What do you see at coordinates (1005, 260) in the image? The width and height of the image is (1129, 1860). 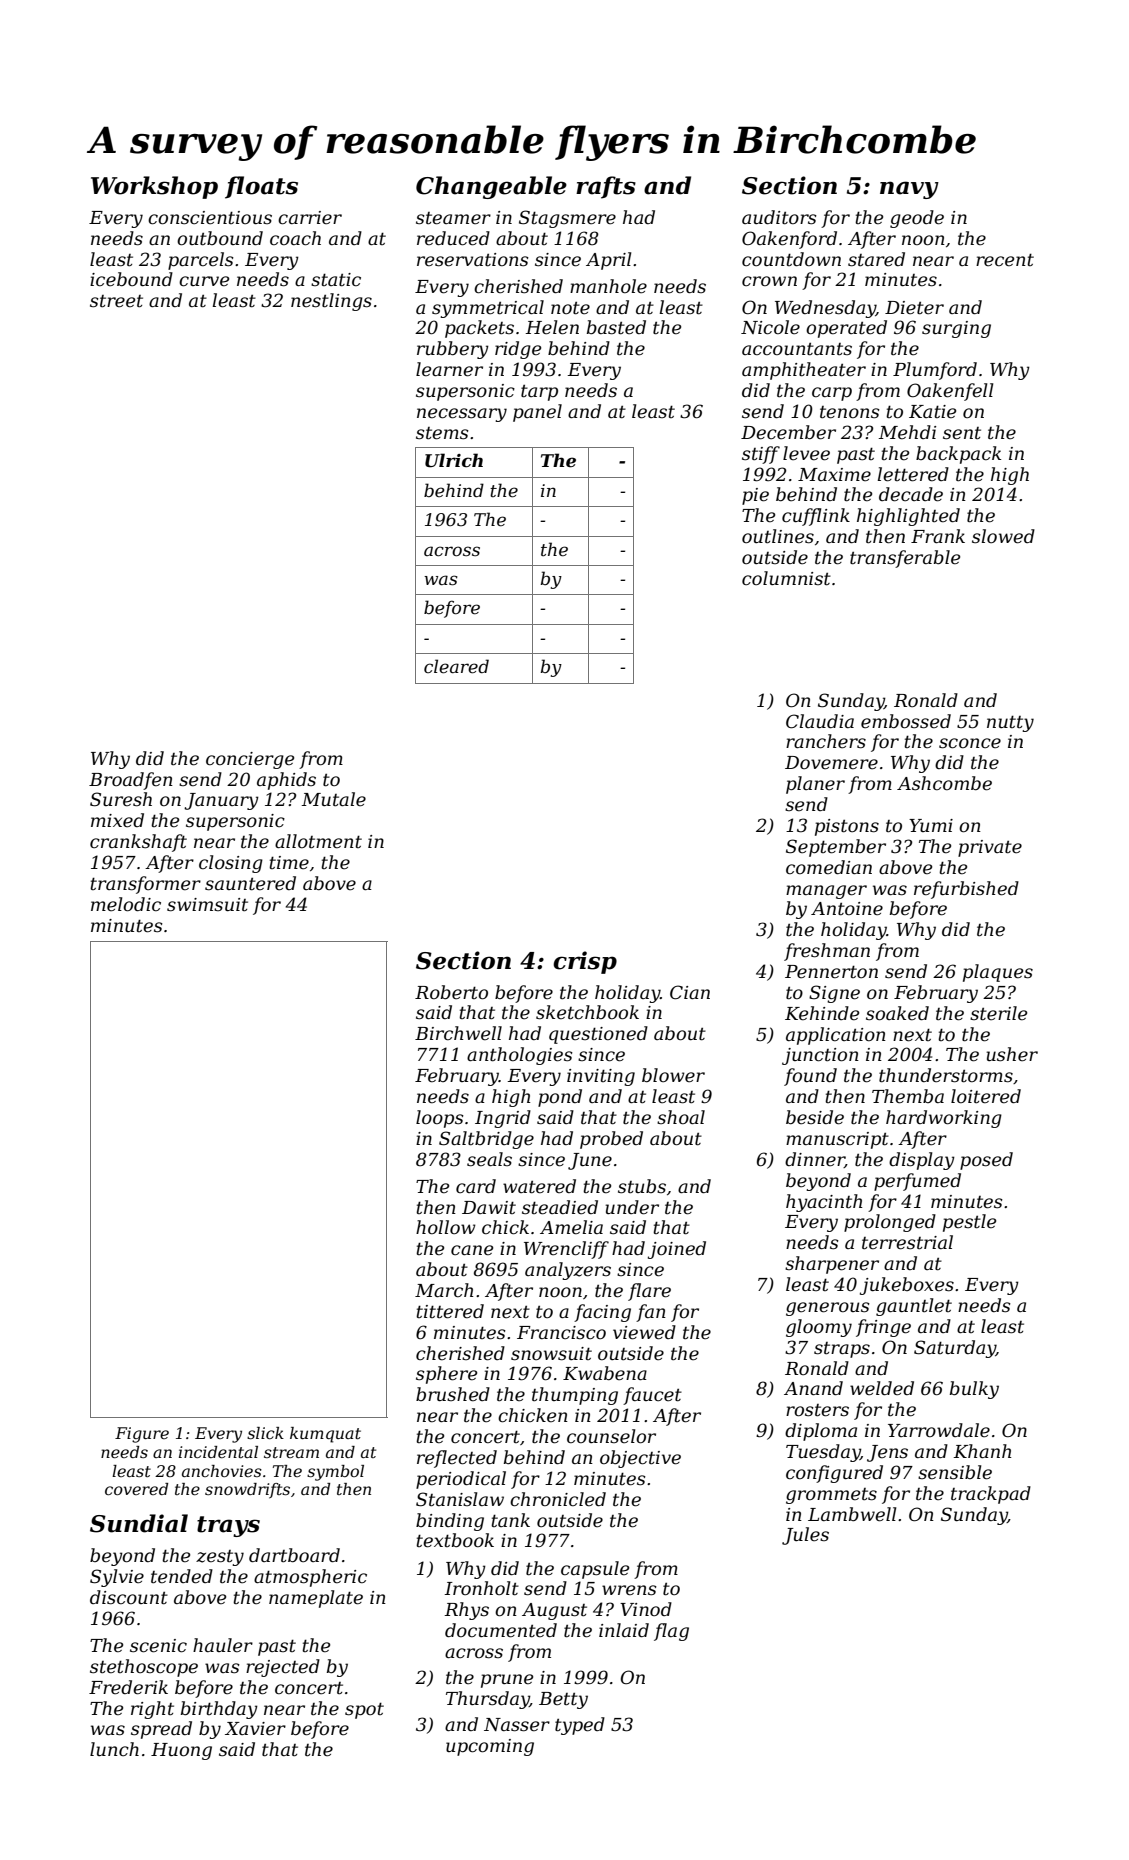 I see `recent` at bounding box center [1005, 260].
